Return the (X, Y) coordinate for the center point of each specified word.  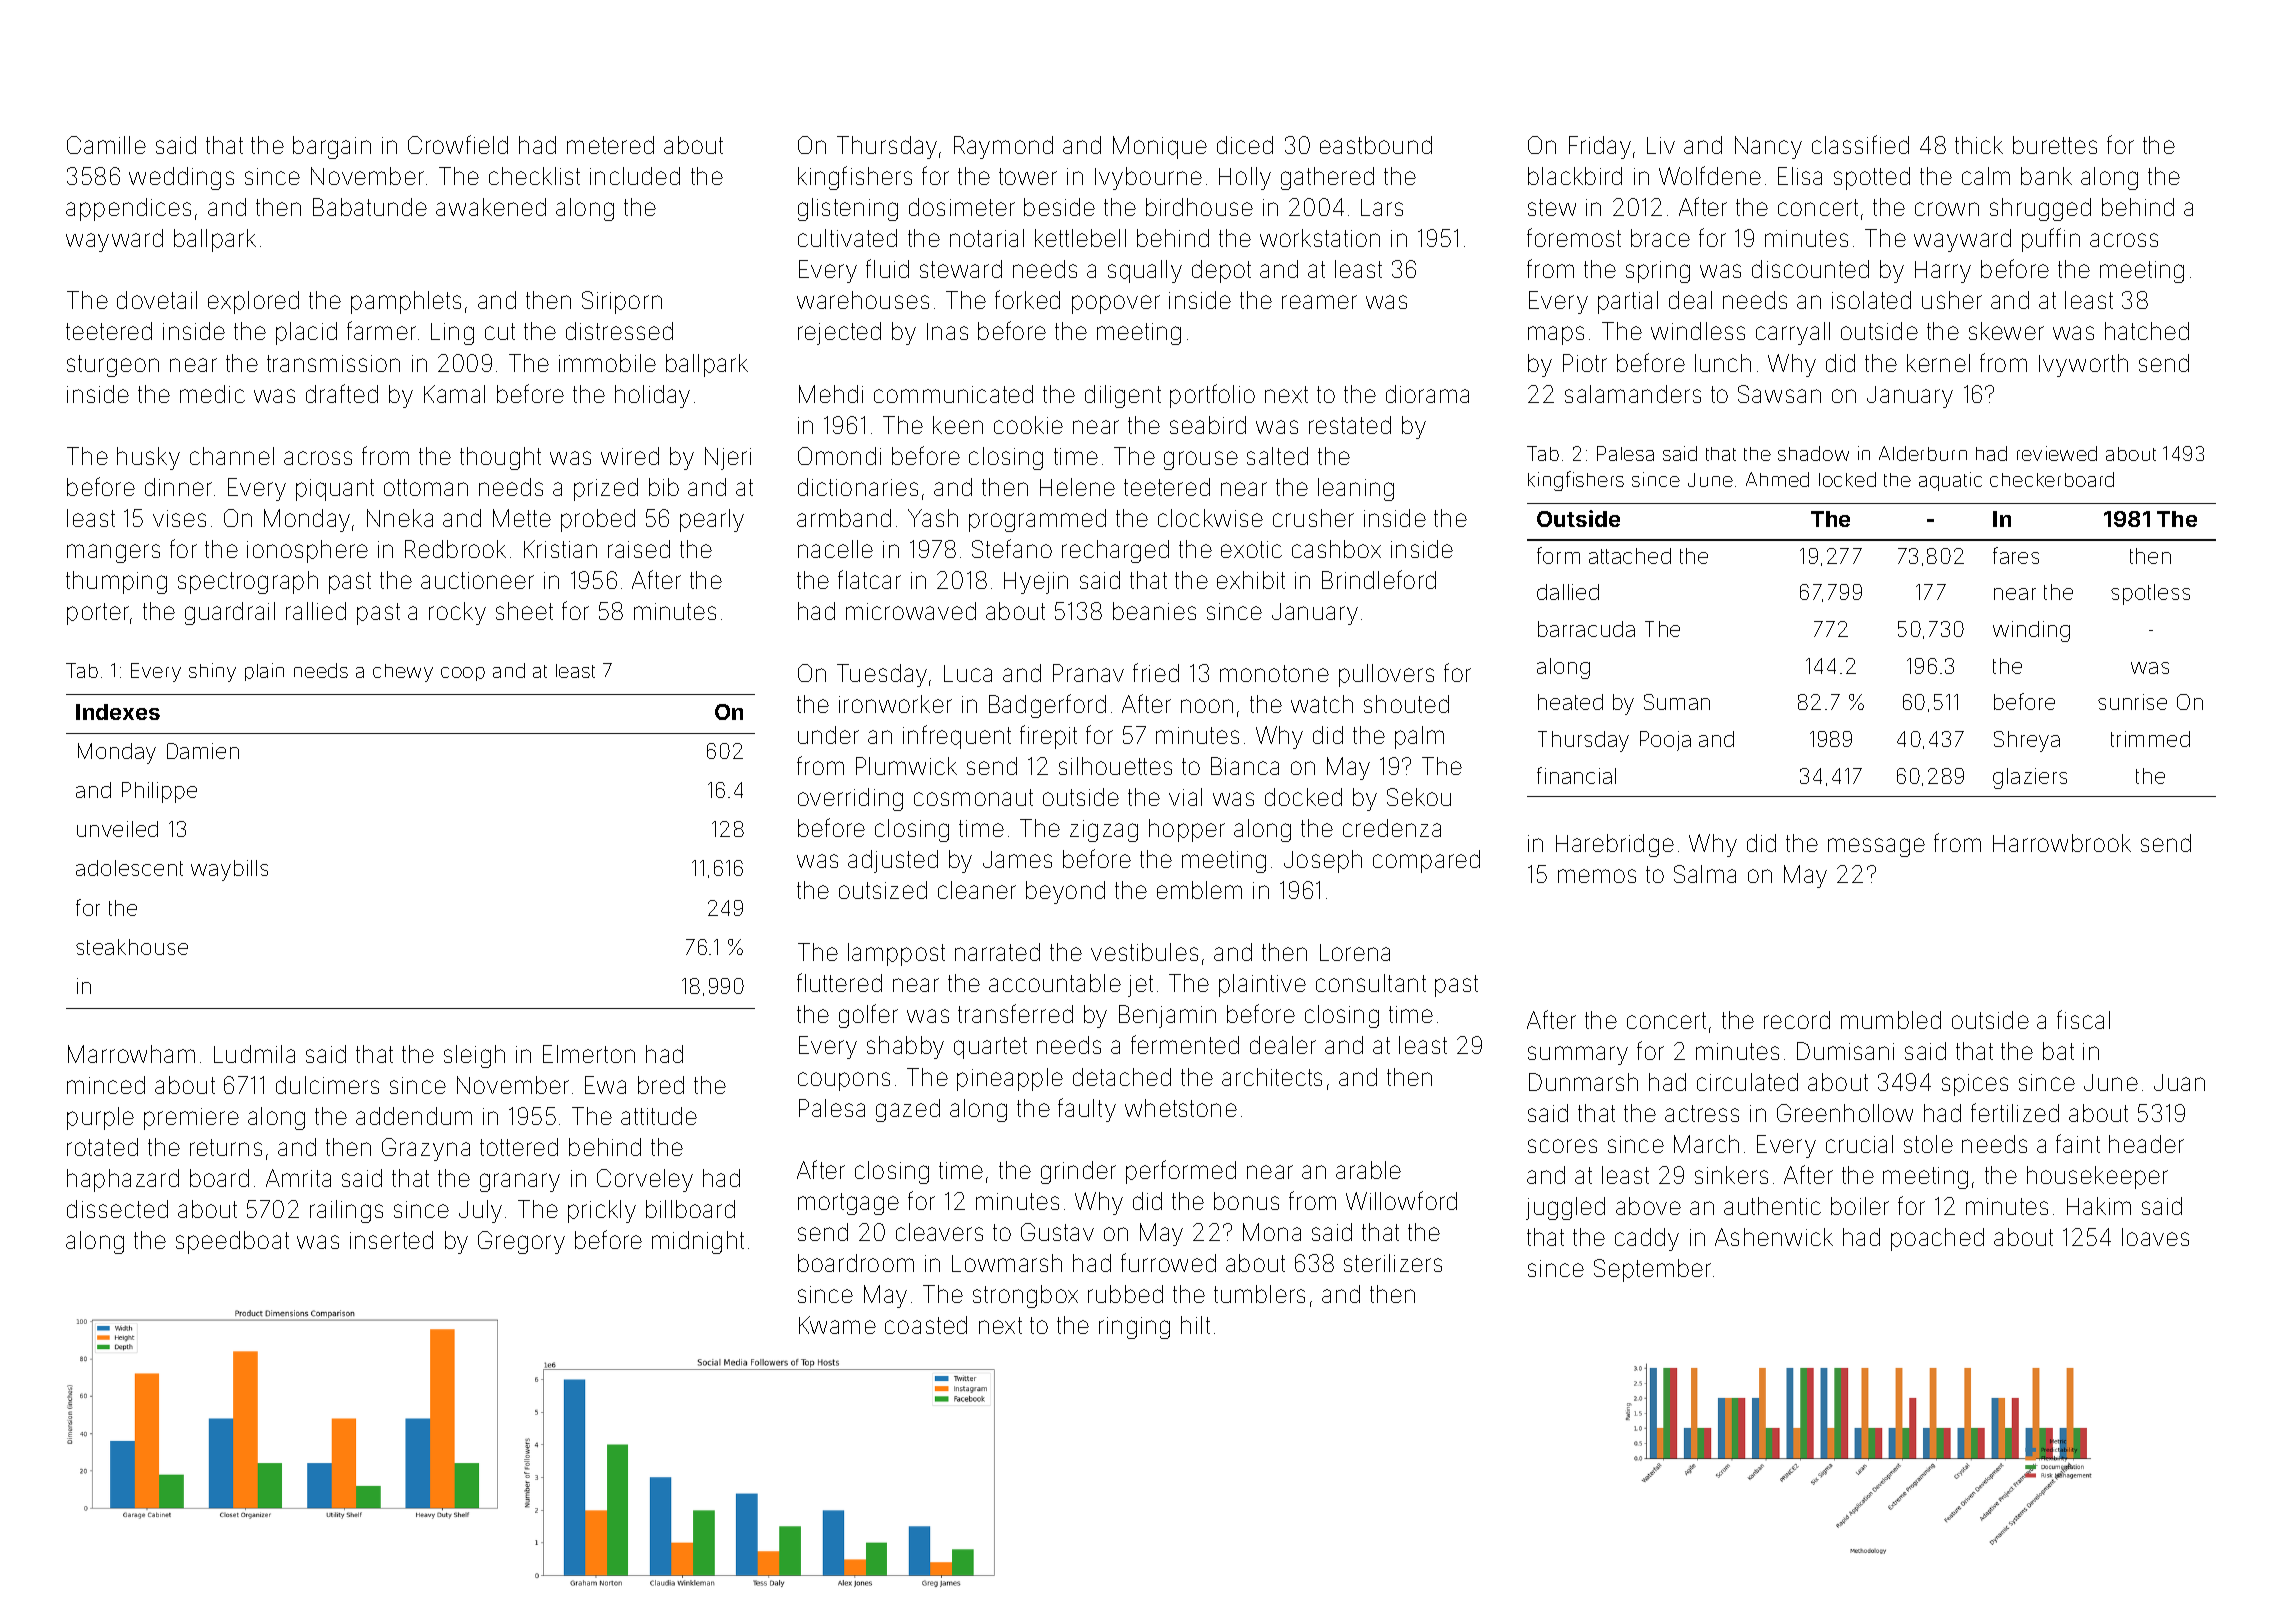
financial (1576, 775)
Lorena (1355, 952)
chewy (403, 673)
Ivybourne (1148, 178)
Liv (1661, 145)
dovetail (157, 300)
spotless (2150, 594)
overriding (850, 799)
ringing (1134, 1328)
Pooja (1665, 741)
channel (232, 456)
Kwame (837, 1325)
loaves (2155, 1237)
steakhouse (132, 947)
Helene (1077, 487)
